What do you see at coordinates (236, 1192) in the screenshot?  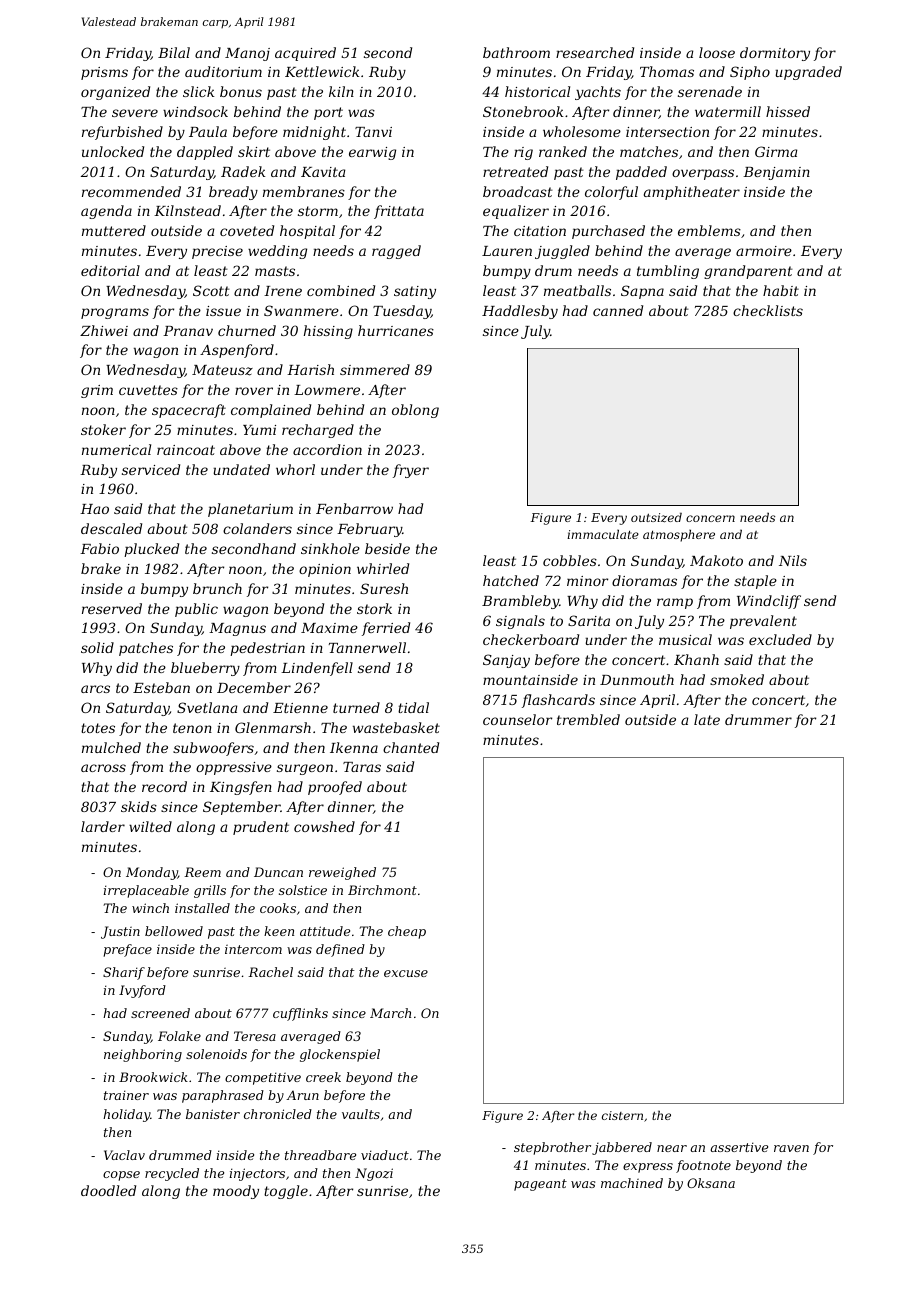 I see `moody` at bounding box center [236, 1192].
